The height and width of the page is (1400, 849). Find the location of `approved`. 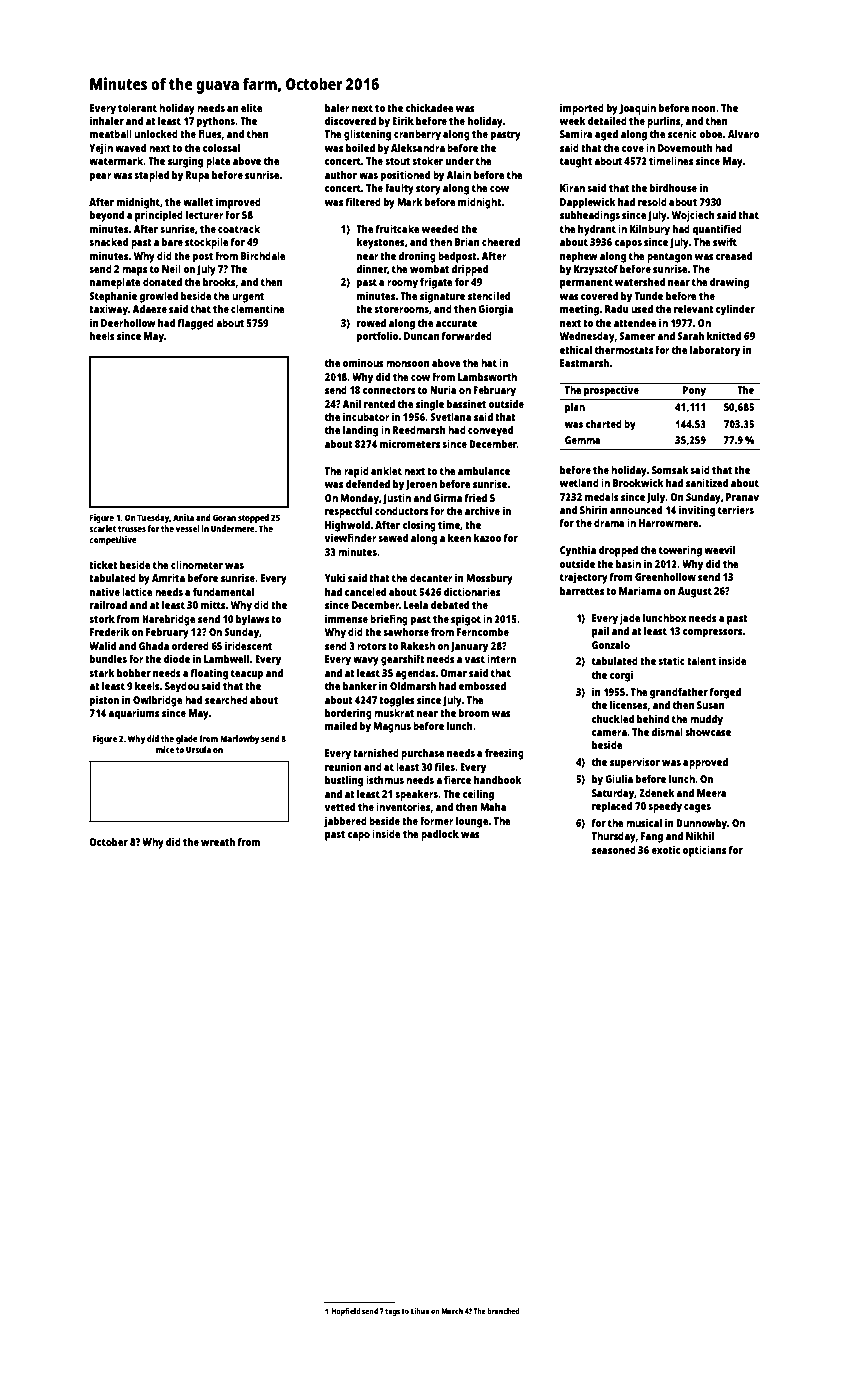

approved is located at coordinates (705, 763).
